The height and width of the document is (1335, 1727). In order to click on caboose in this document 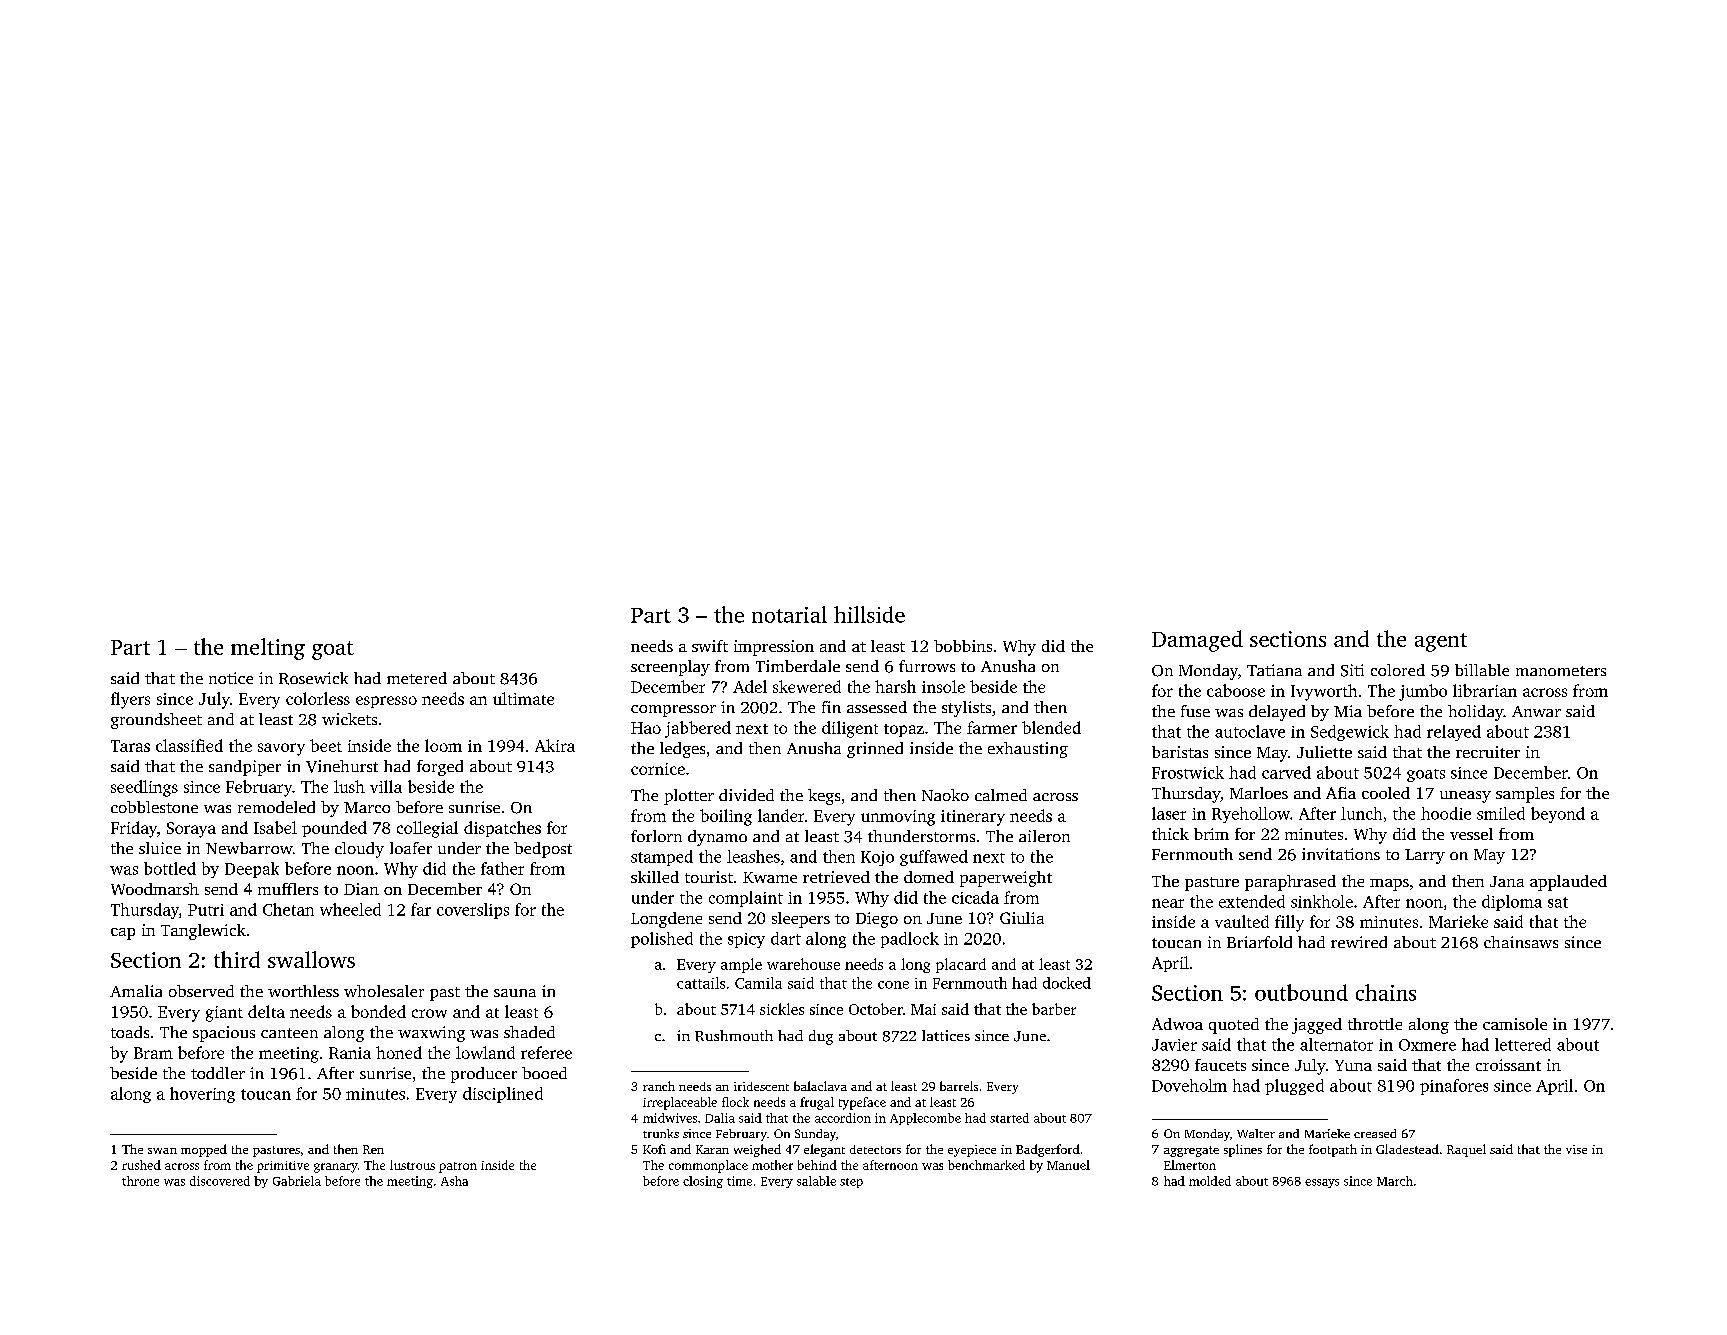, I will do `click(1236, 690)`.
